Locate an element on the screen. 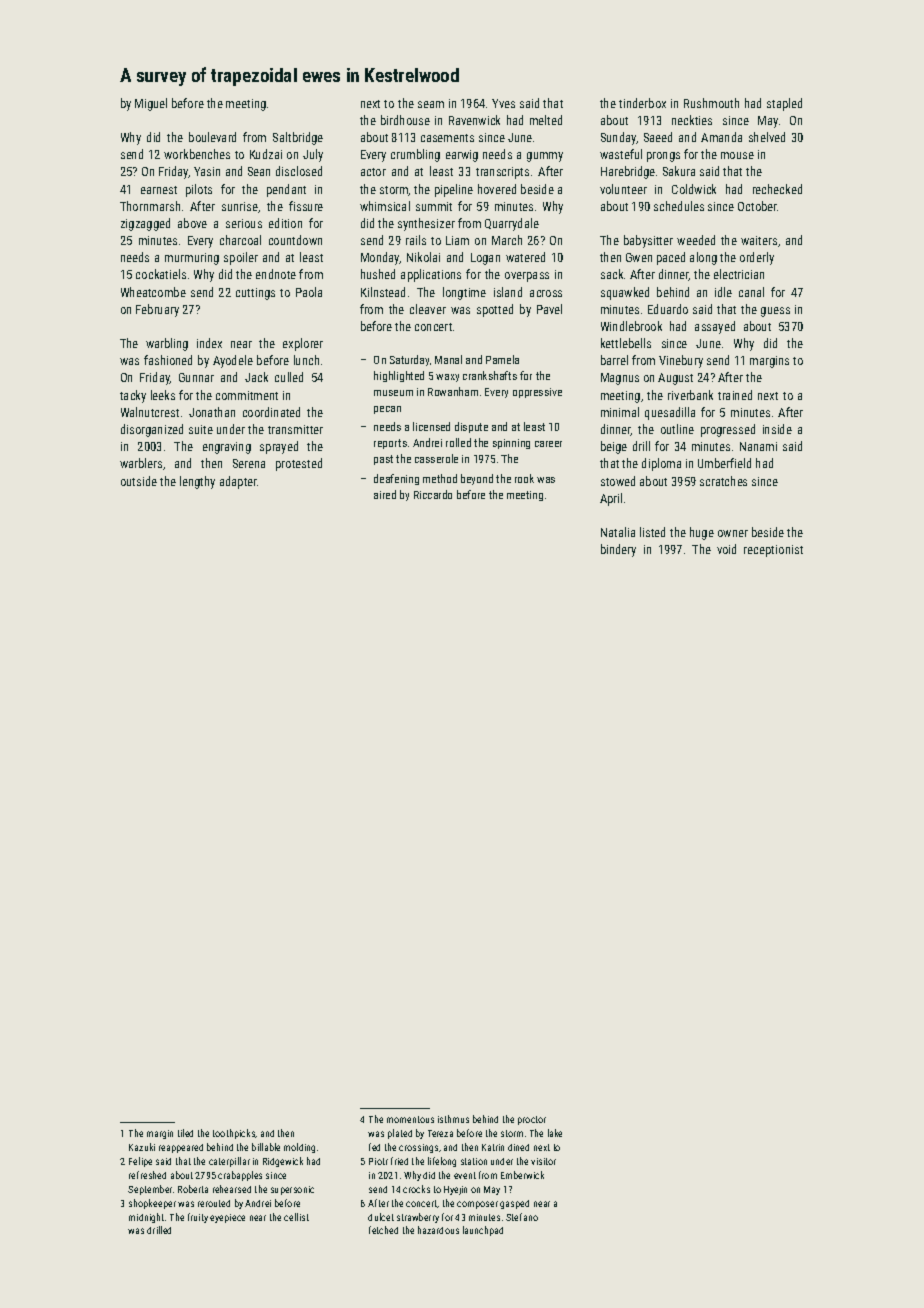 Image resolution: width=924 pixels, height=1308 pixels. cellist is located at coordinates (296, 1217).
